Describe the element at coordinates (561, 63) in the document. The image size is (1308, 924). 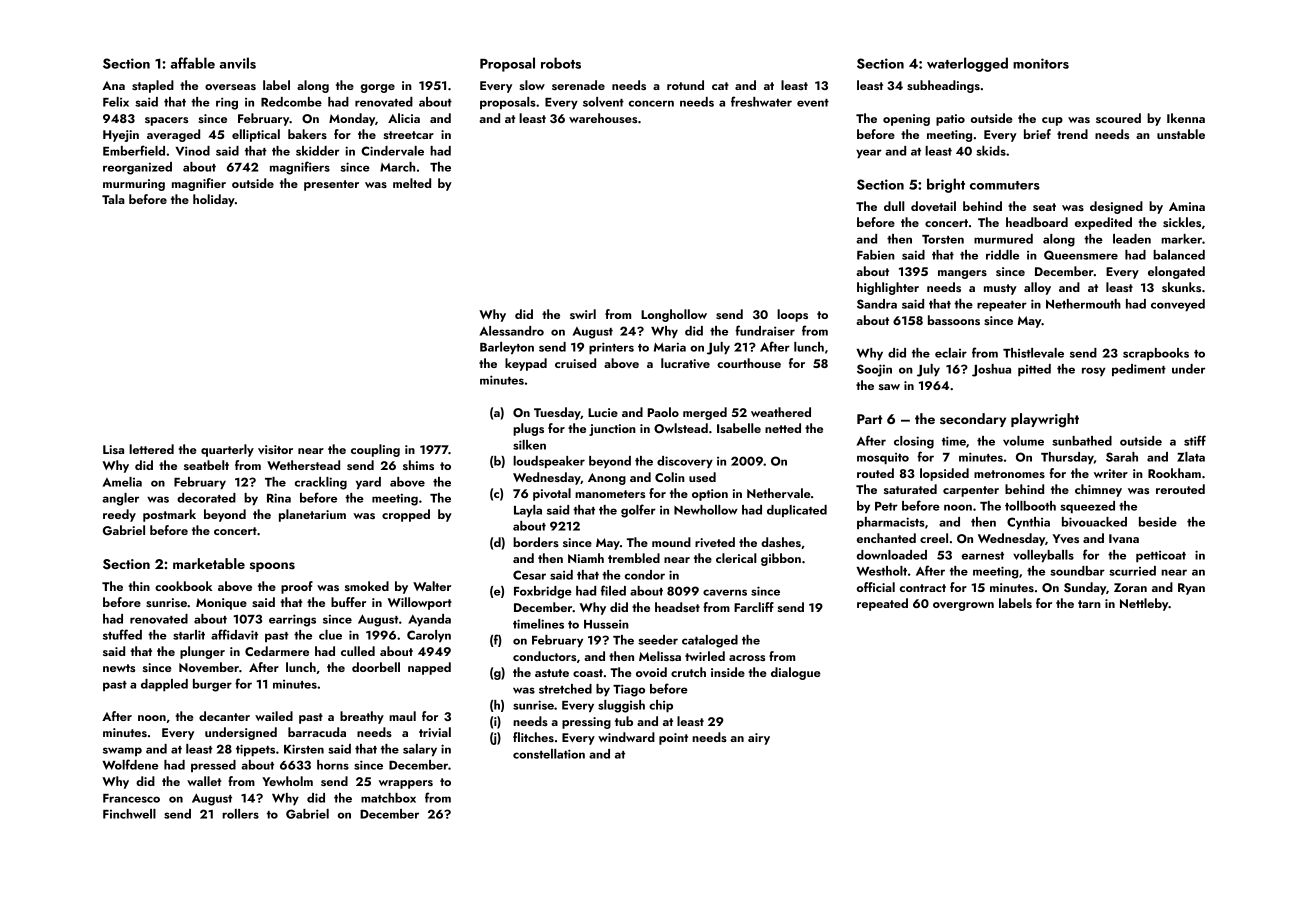
I see `robots` at that location.
